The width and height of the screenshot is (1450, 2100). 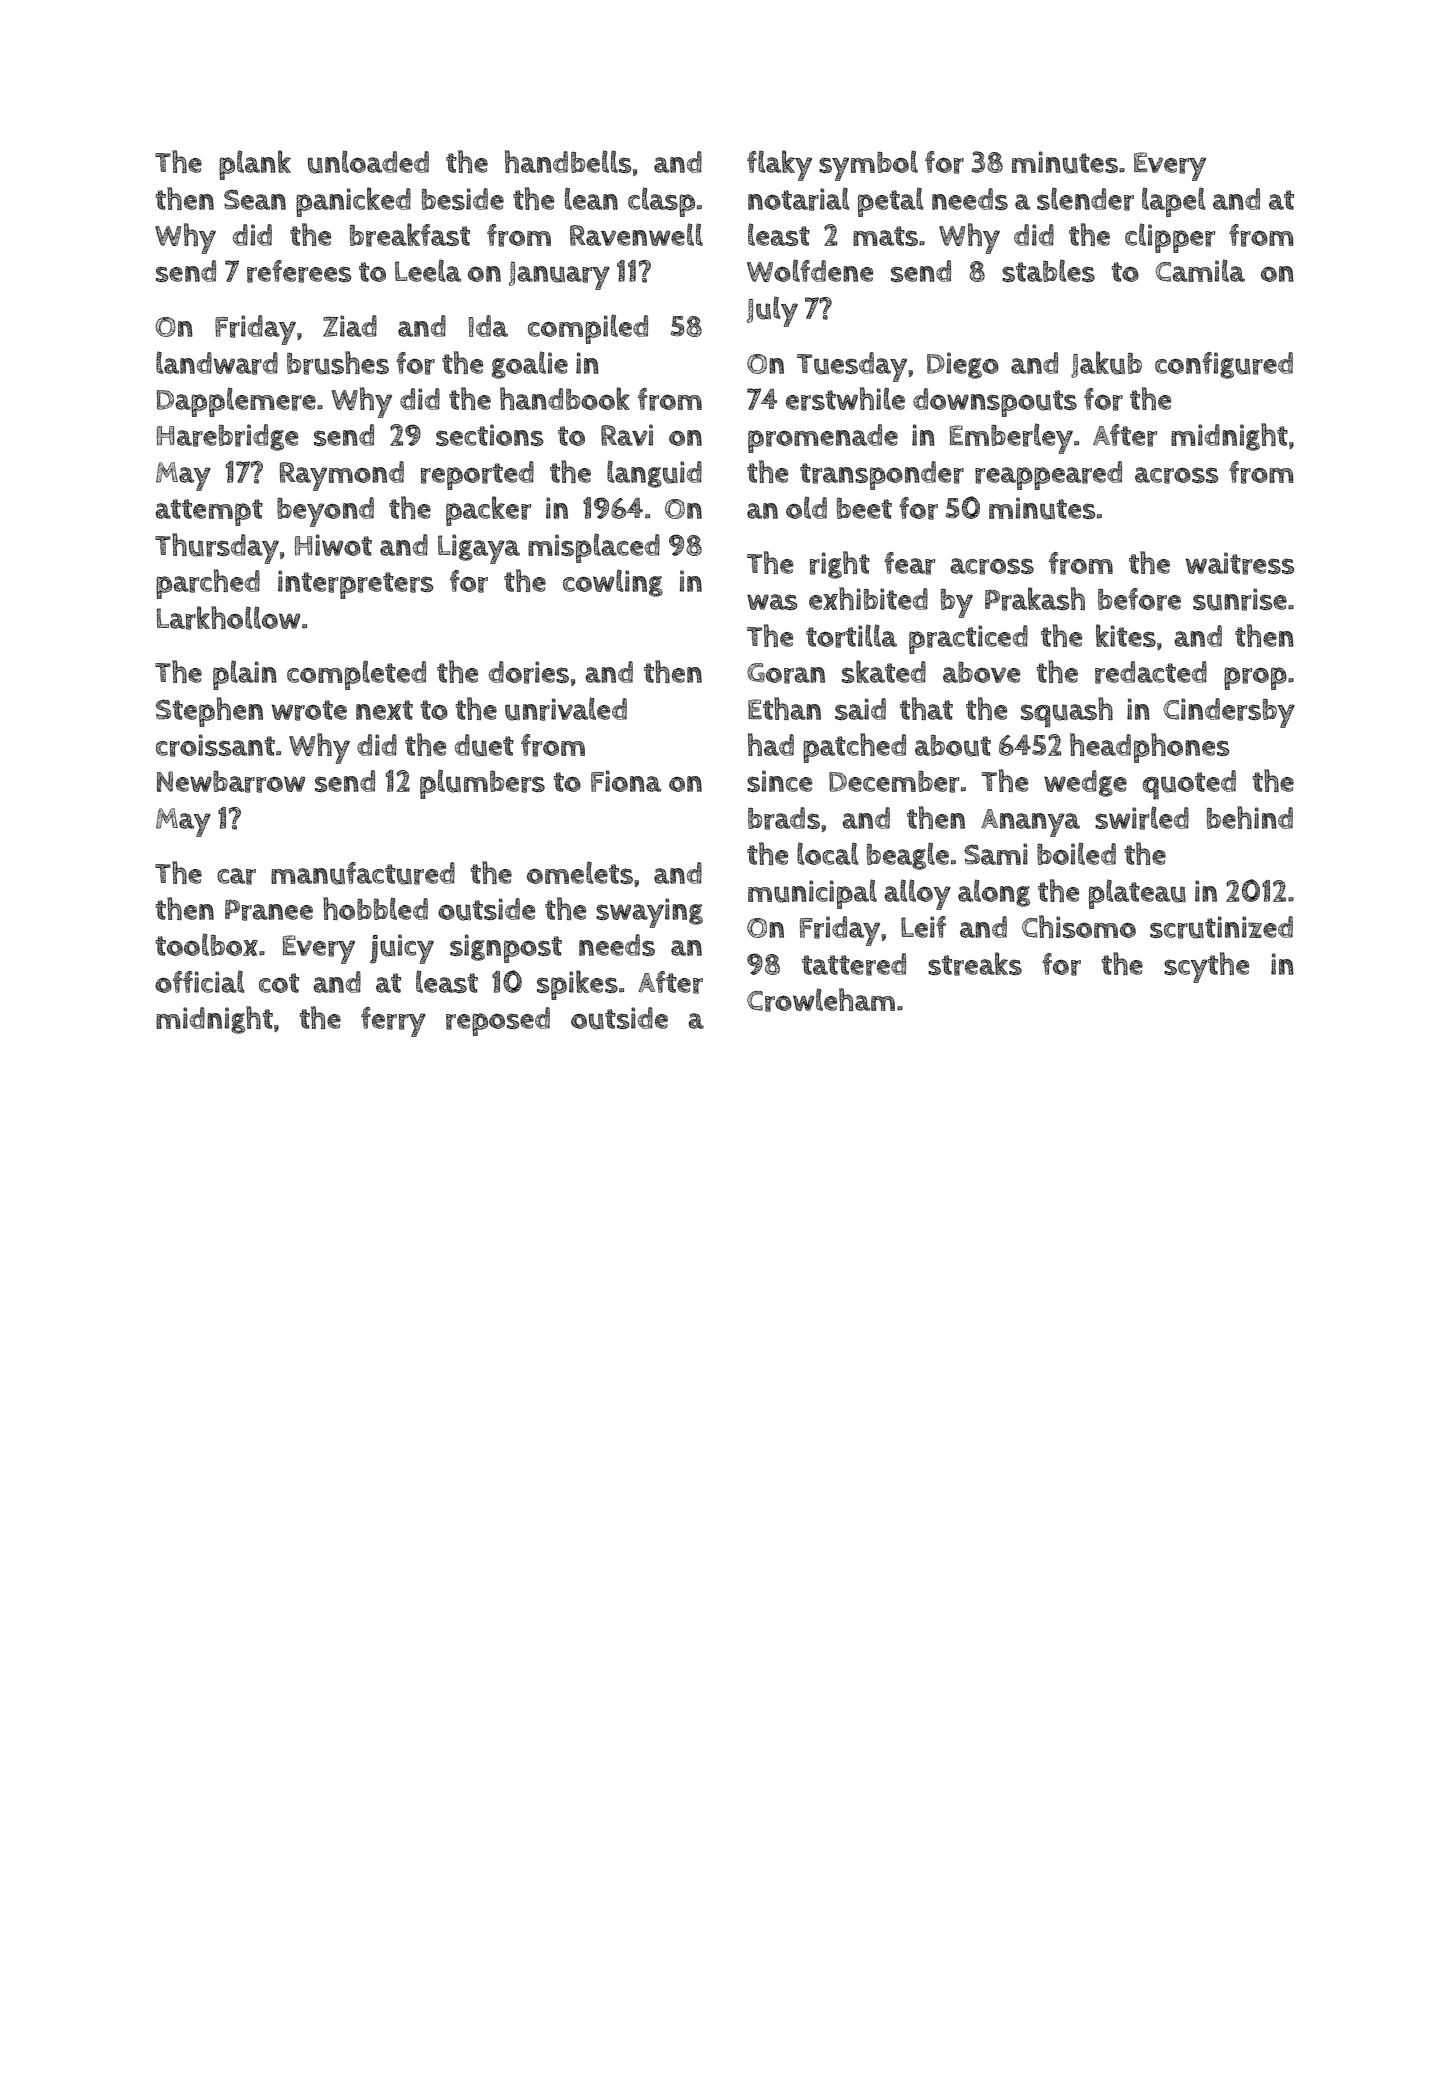 What do you see at coordinates (1240, 563) in the screenshot?
I see `waitress` at bounding box center [1240, 563].
